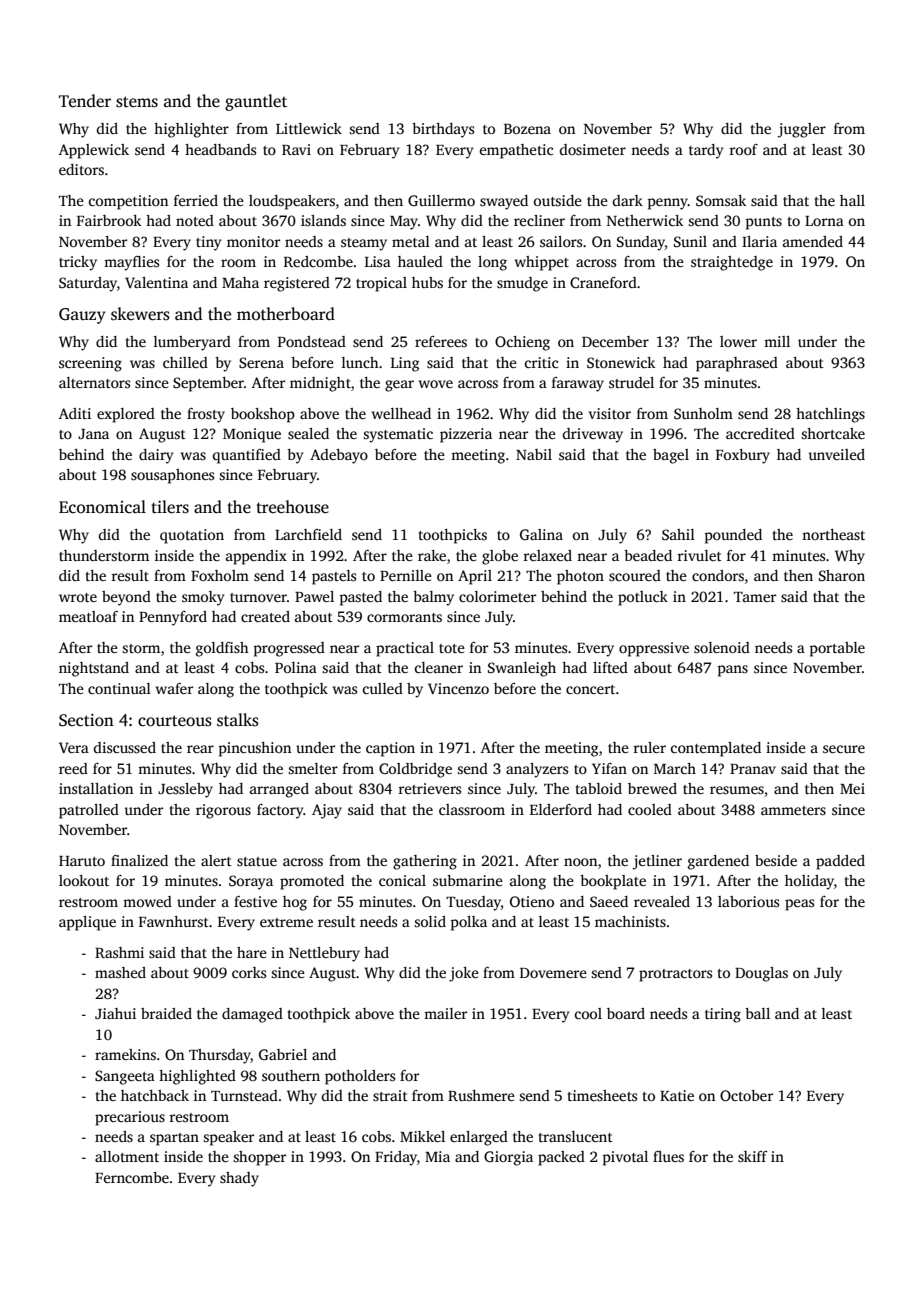 This screenshot has height=1308, width=924. What do you see at coordinates (706, 151) in the screenshot?
I see `tardy` at bounding box center [706, 151].
